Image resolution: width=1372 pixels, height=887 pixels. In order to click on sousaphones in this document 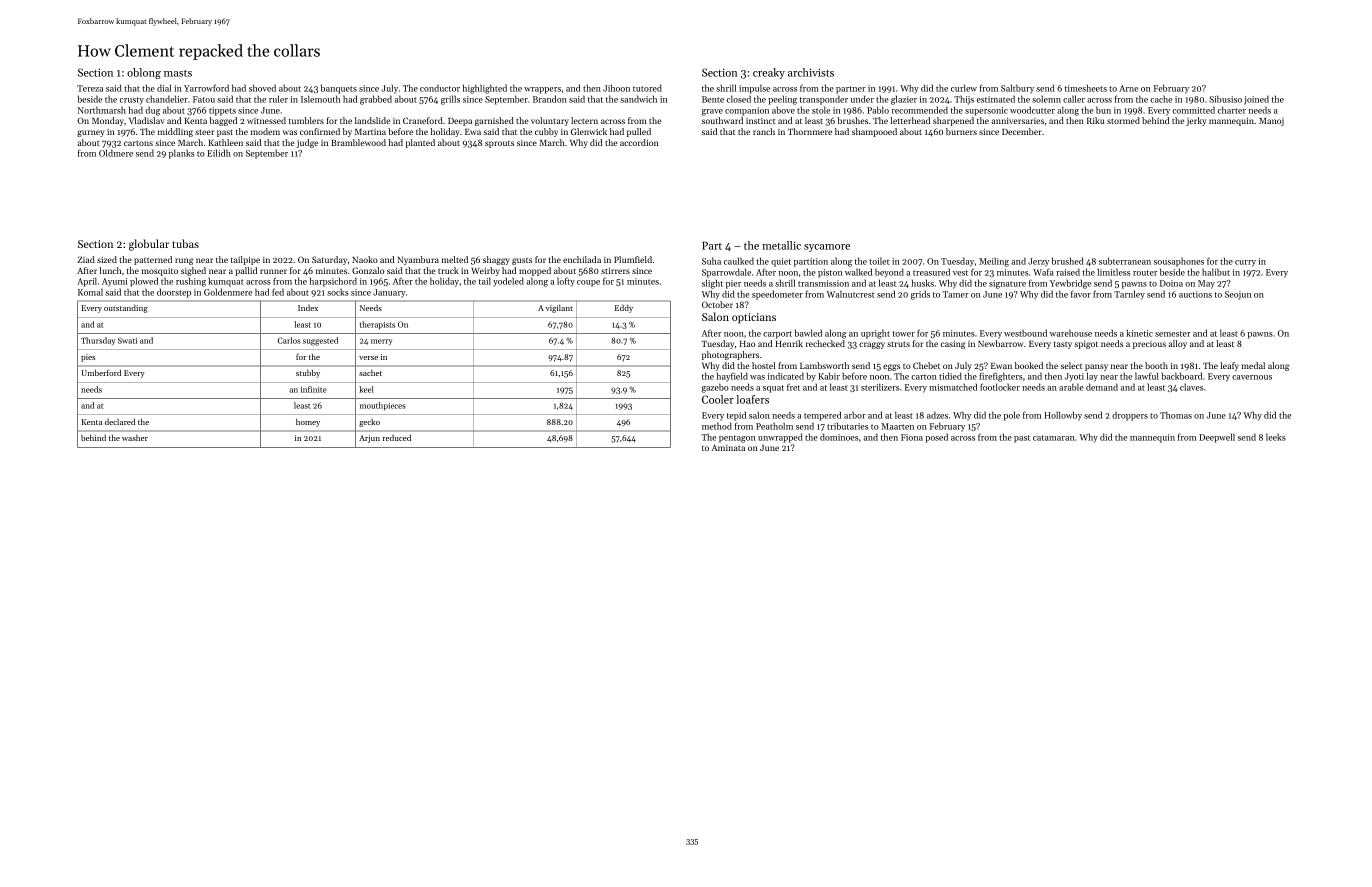, I will do `click(1179, 262)`.
